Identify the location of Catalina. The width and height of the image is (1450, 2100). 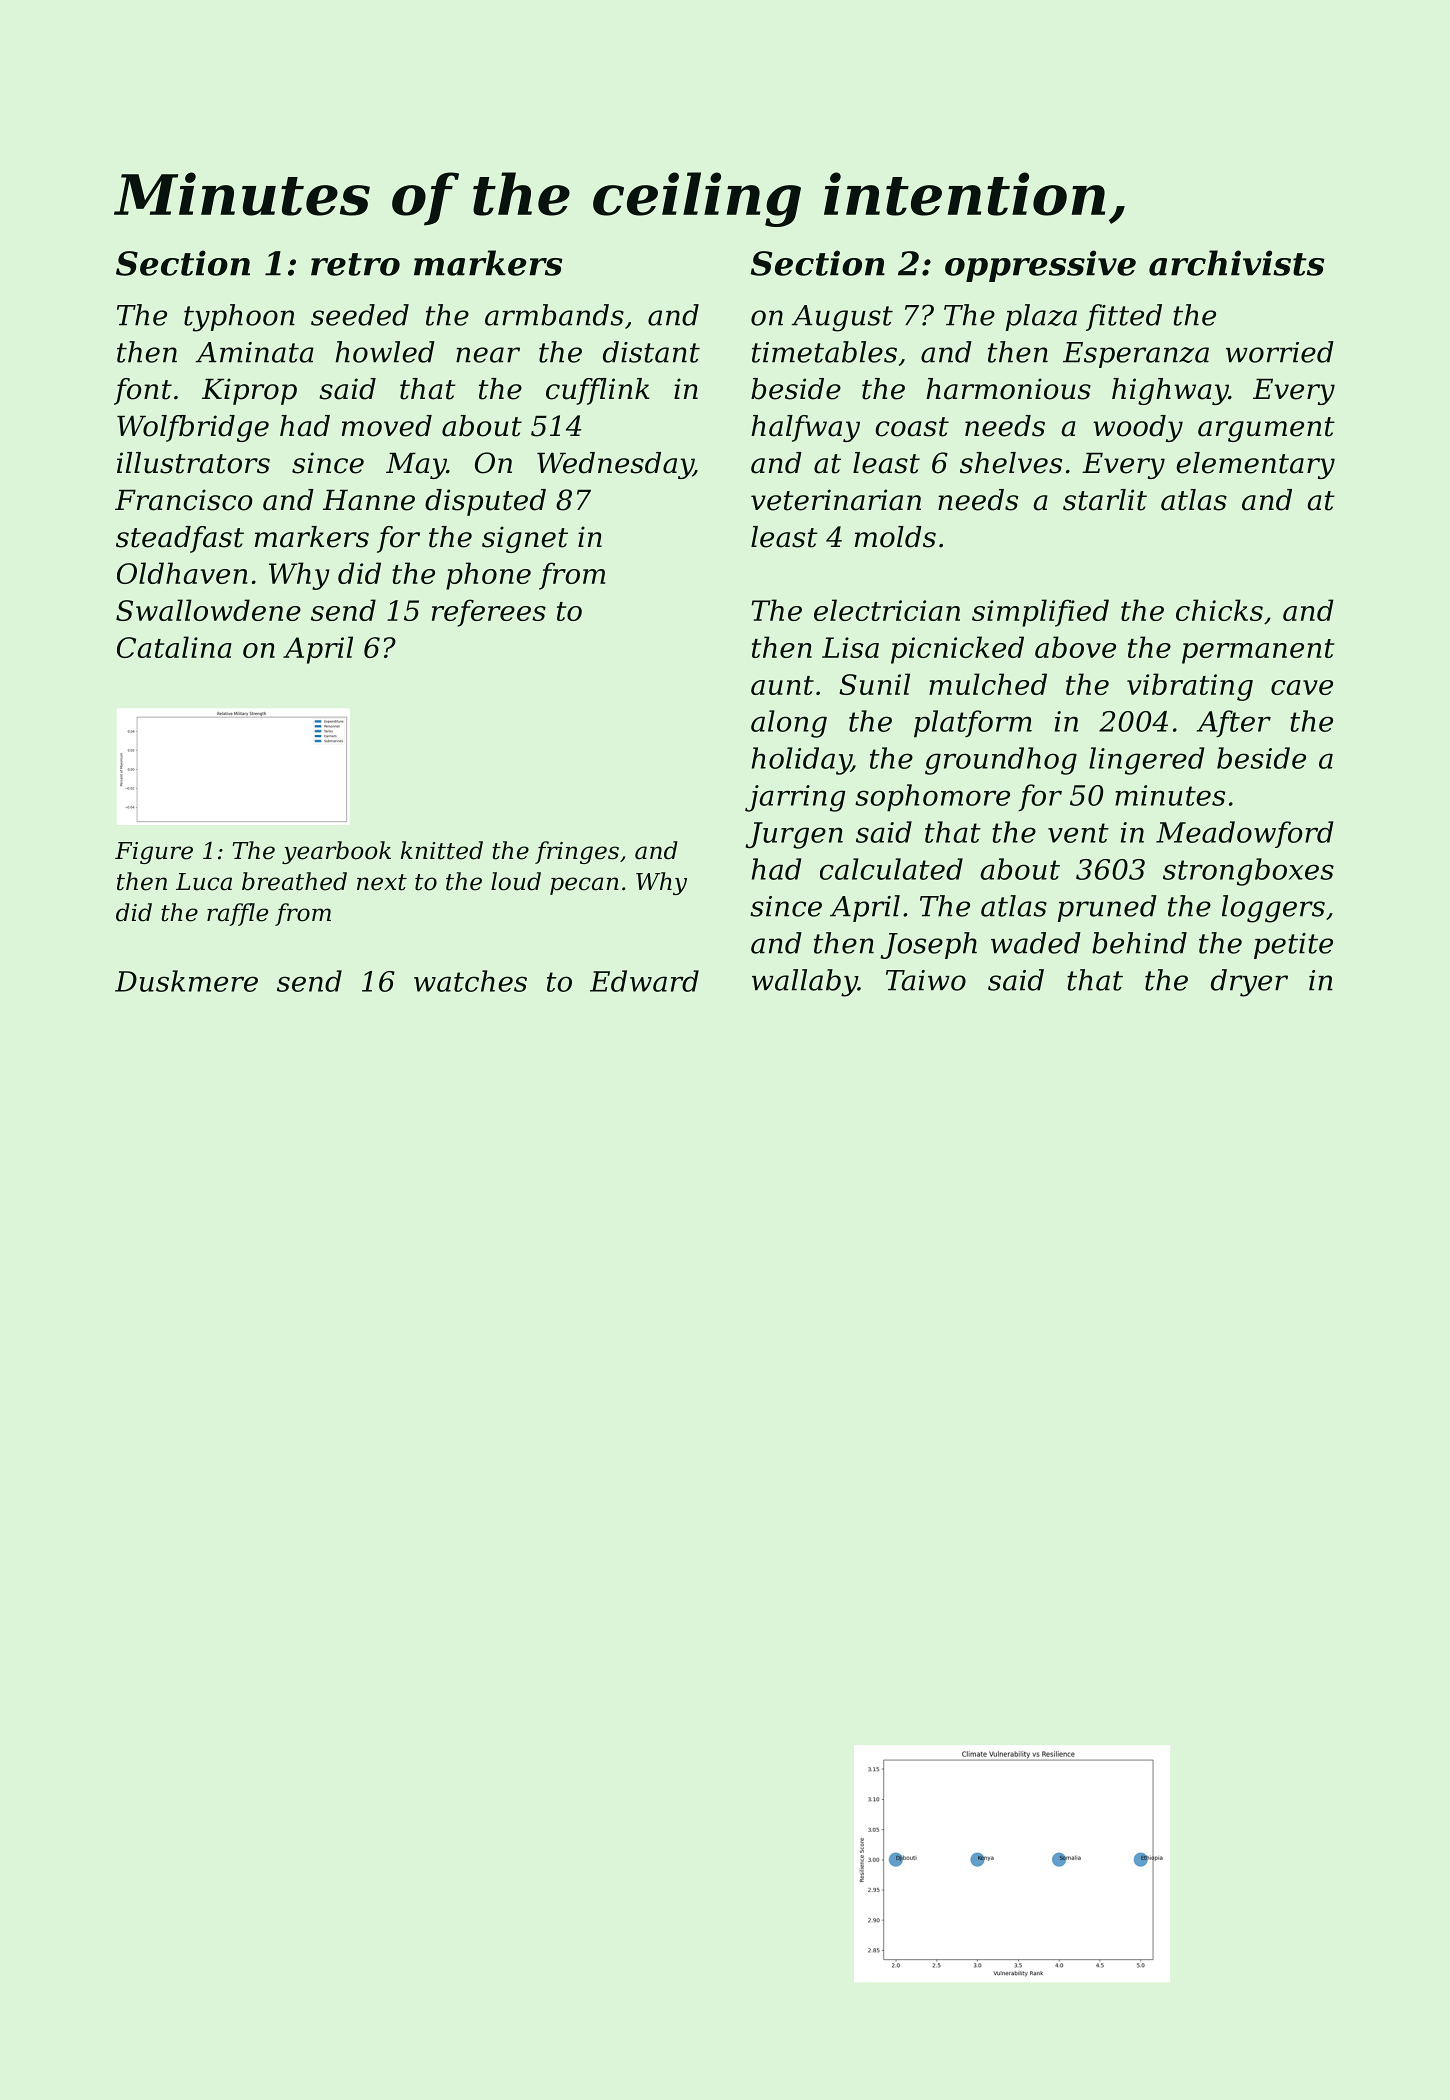
(174, 647).
